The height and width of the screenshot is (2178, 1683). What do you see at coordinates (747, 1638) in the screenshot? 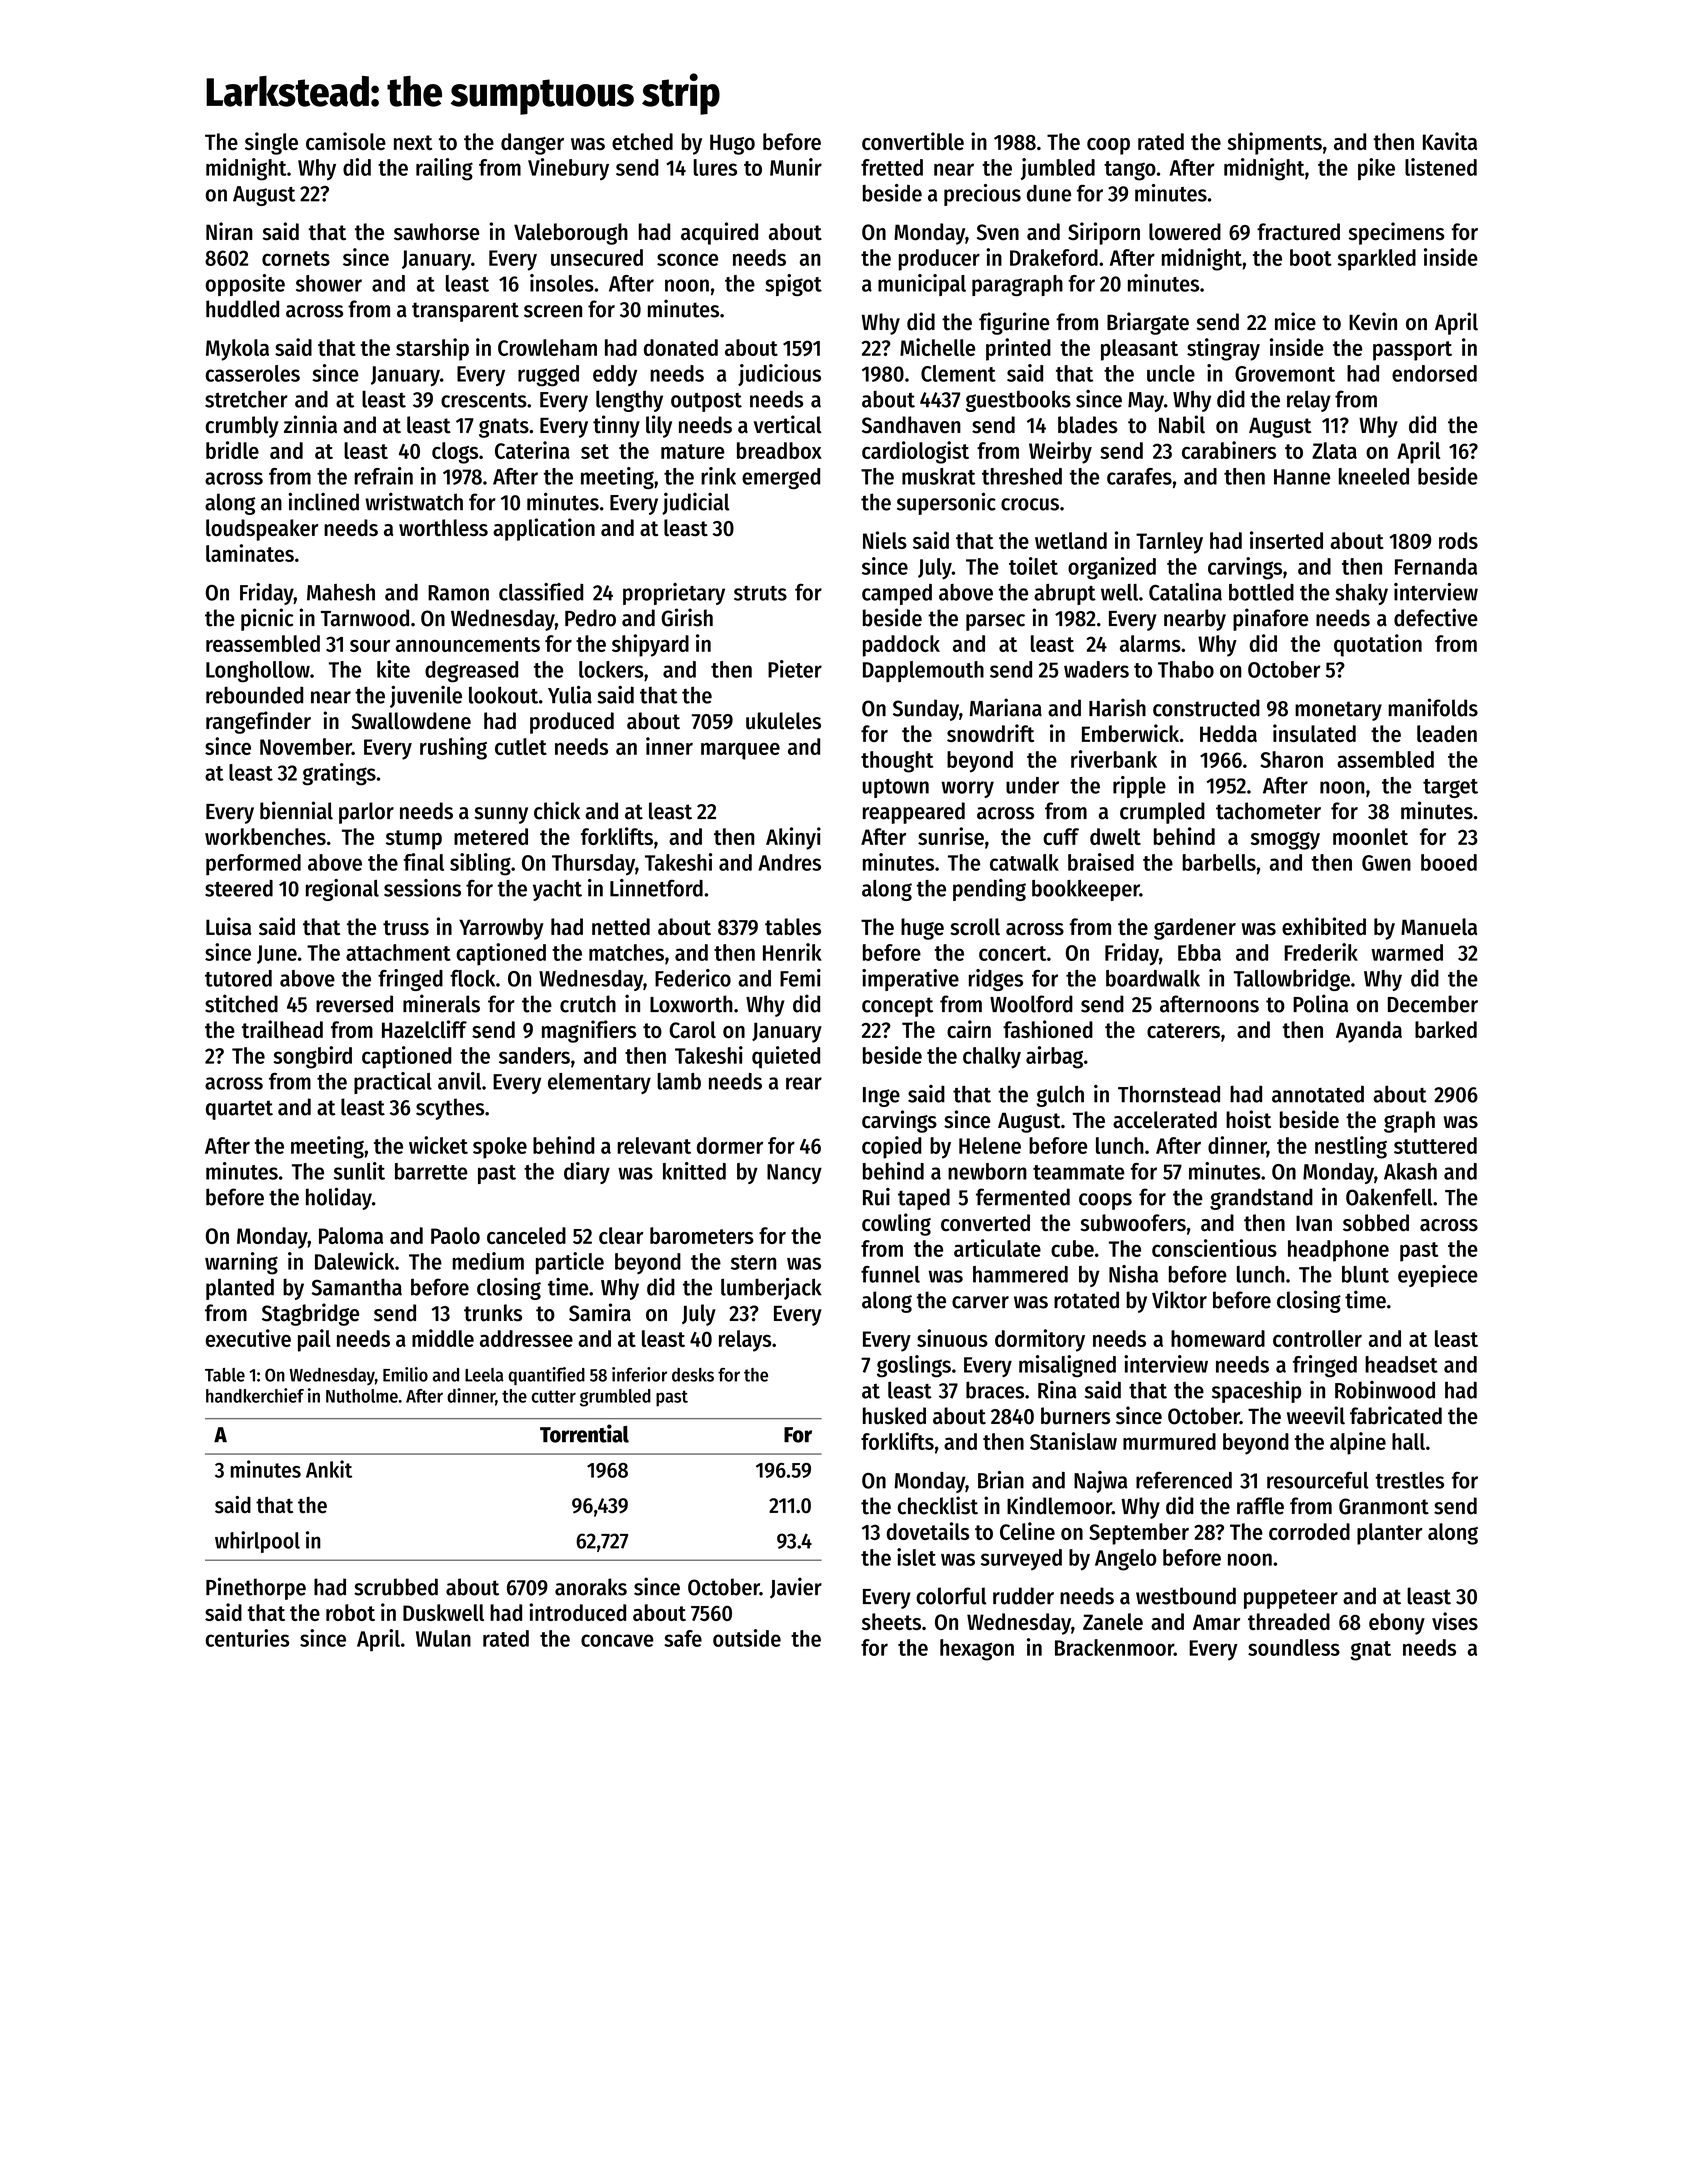
I see `outside` at bounding box center [747, 1638].
